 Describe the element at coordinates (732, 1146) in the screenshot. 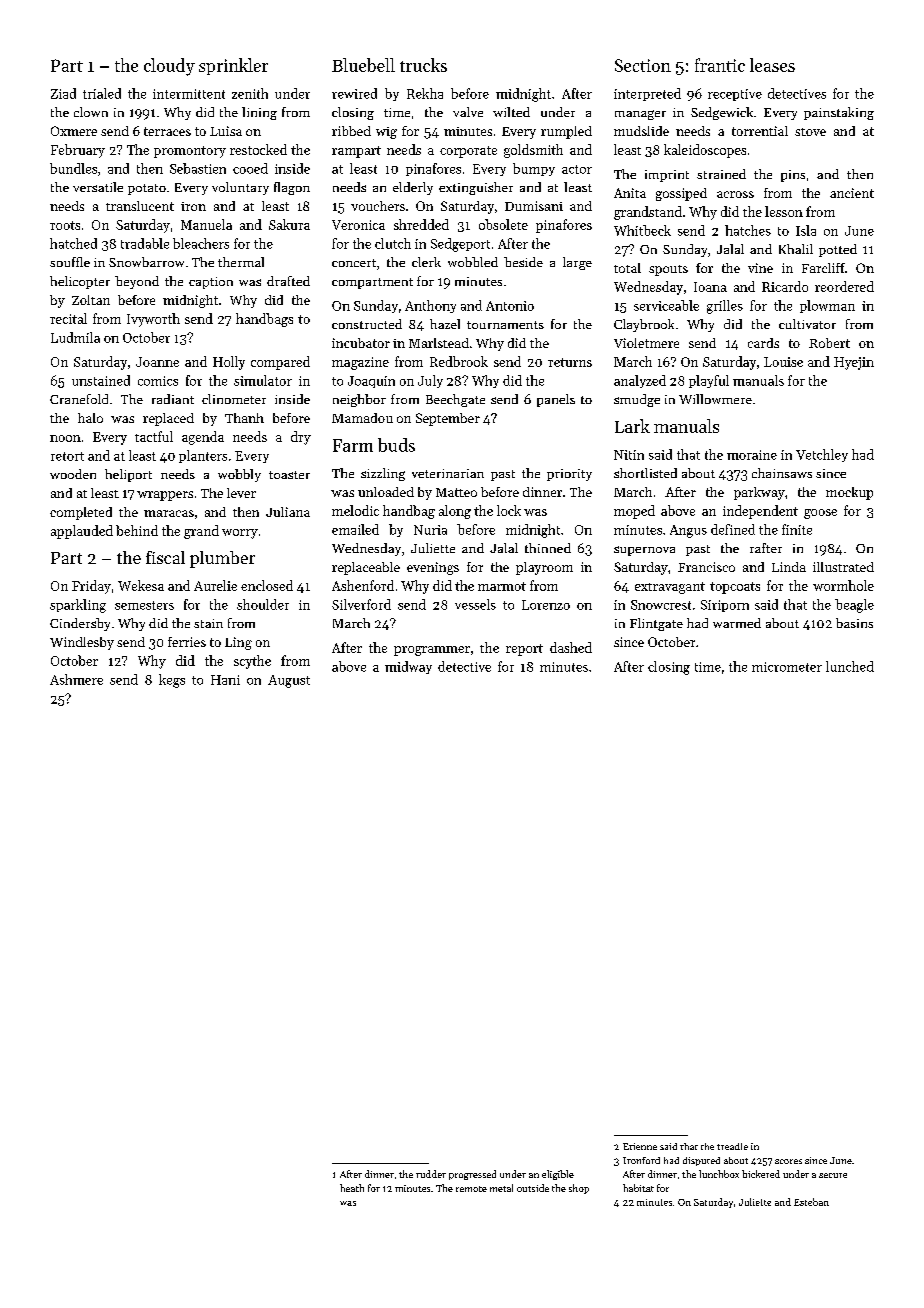

I see `treadle` at that location.
